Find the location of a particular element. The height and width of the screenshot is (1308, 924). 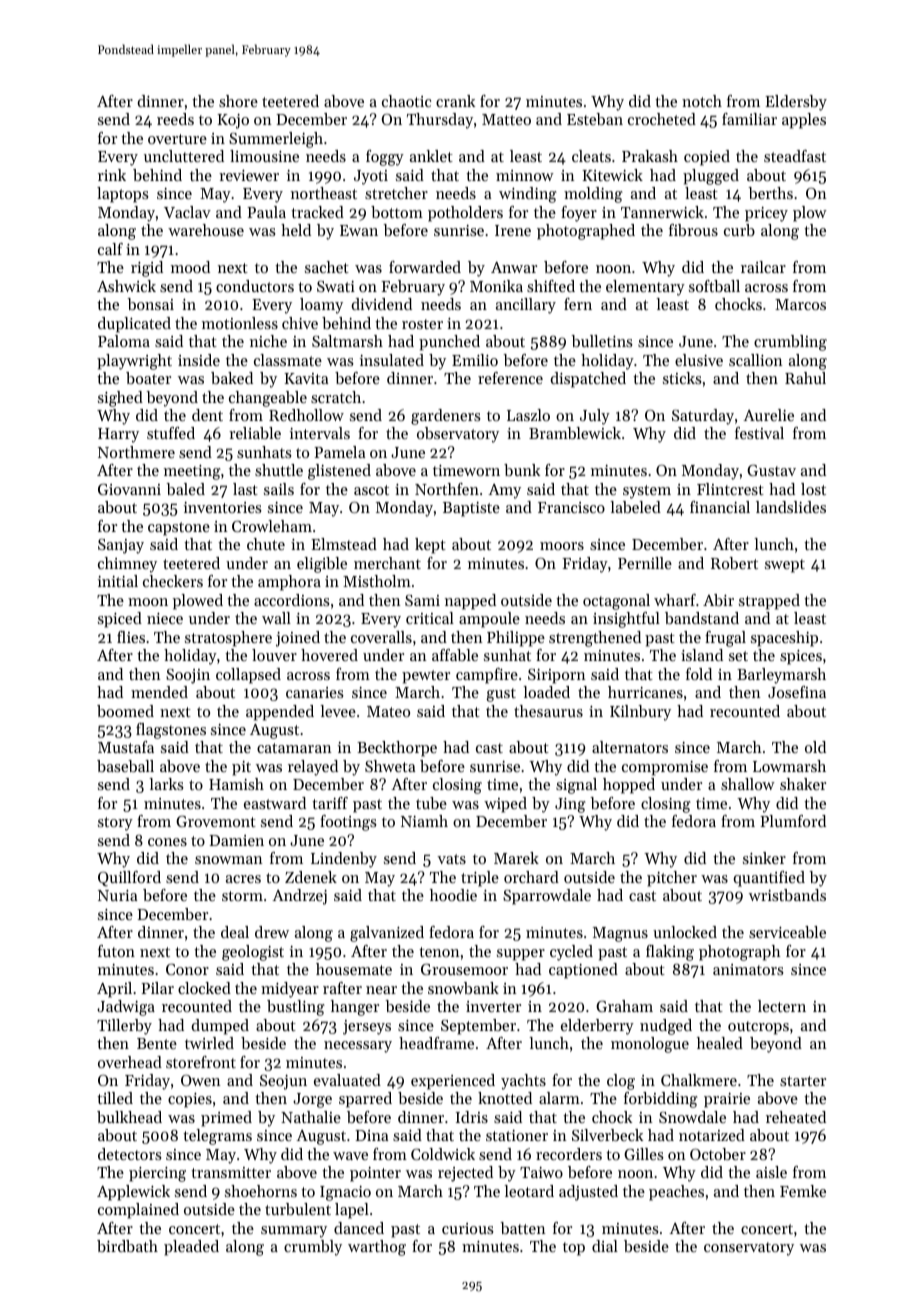

chaotic is located at coordinates (406, 101).
